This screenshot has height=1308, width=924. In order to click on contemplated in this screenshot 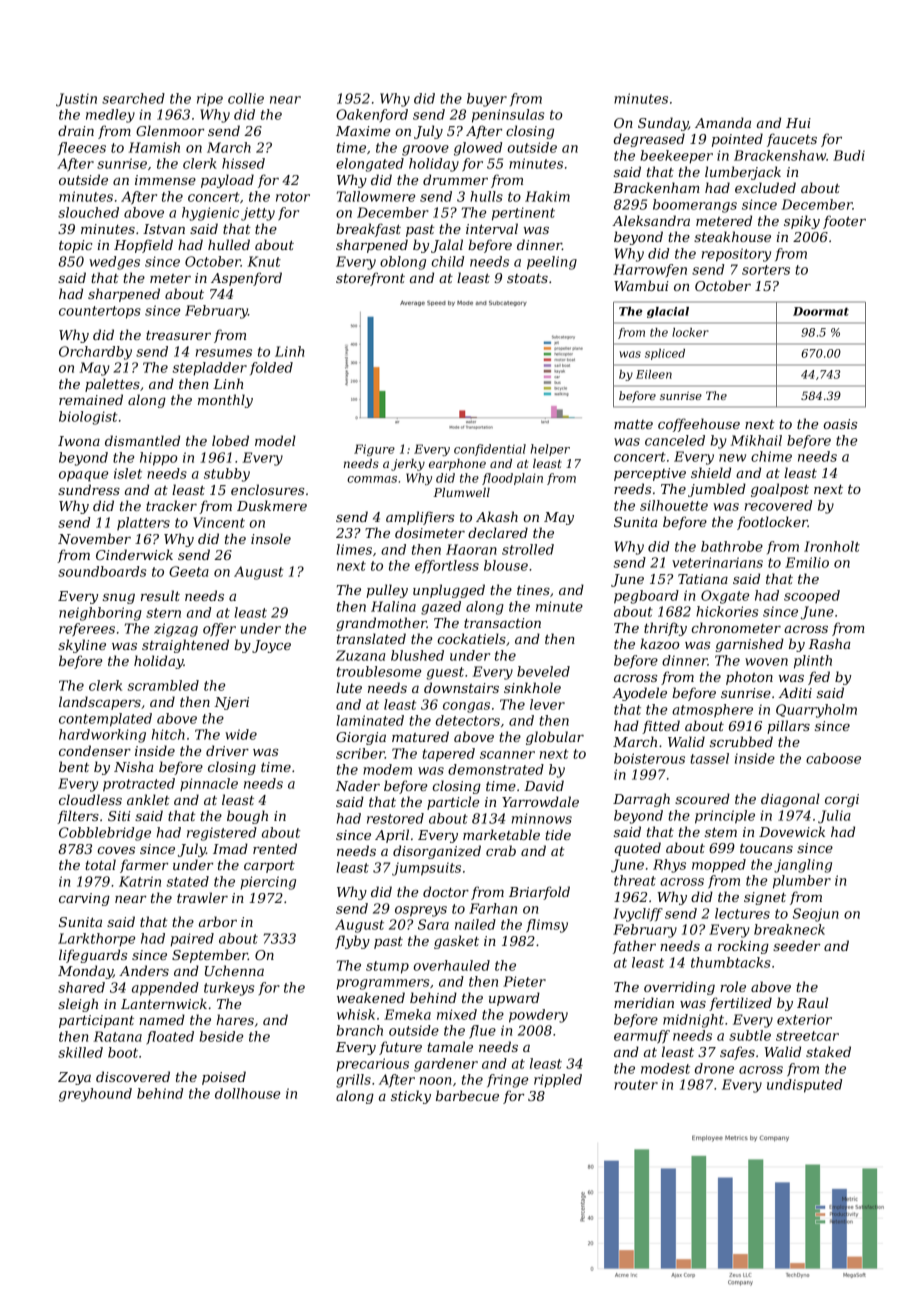, I will do `click(105, 720)`.
